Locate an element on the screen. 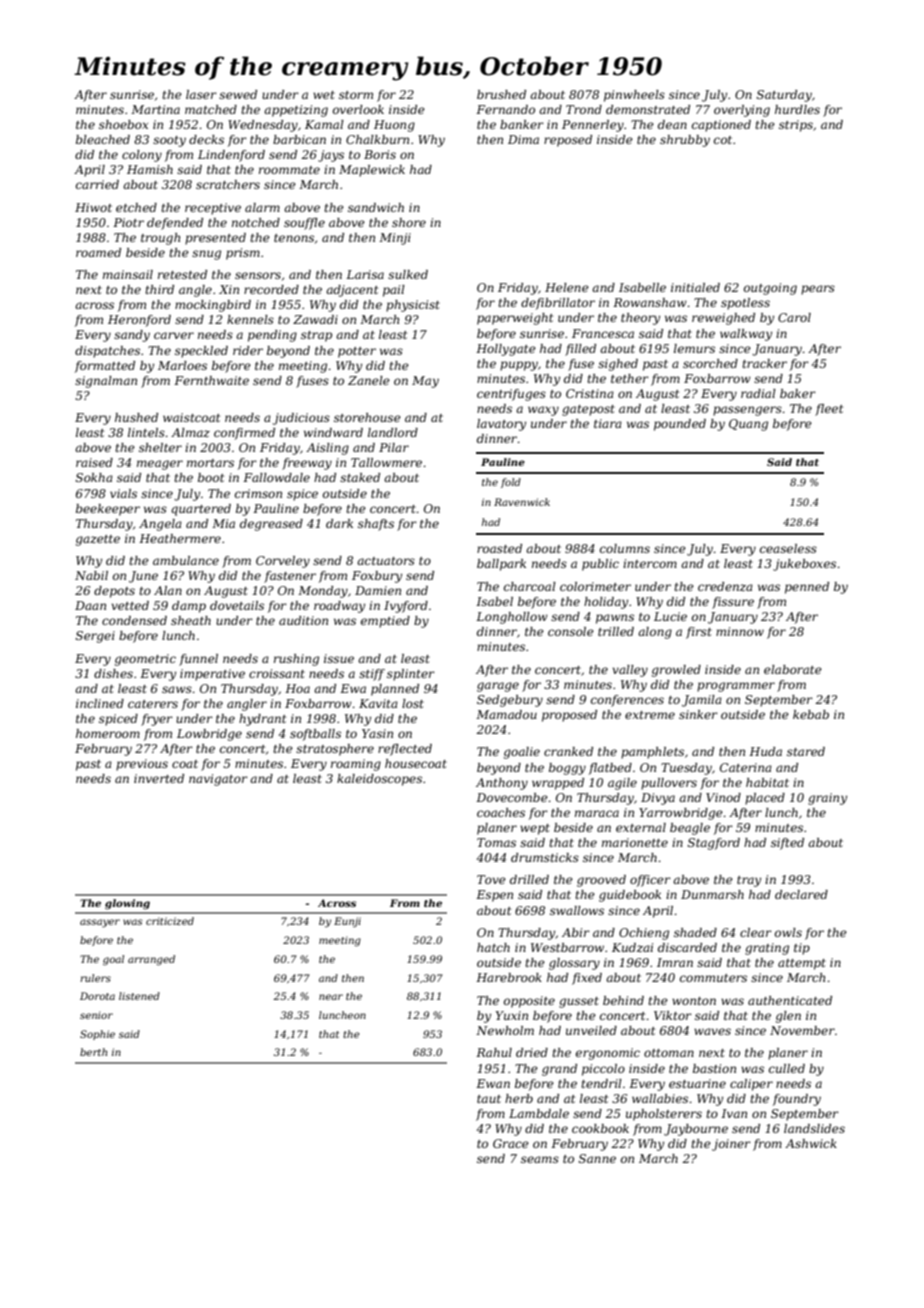  landslides is located at coordinates (814, 1128).
